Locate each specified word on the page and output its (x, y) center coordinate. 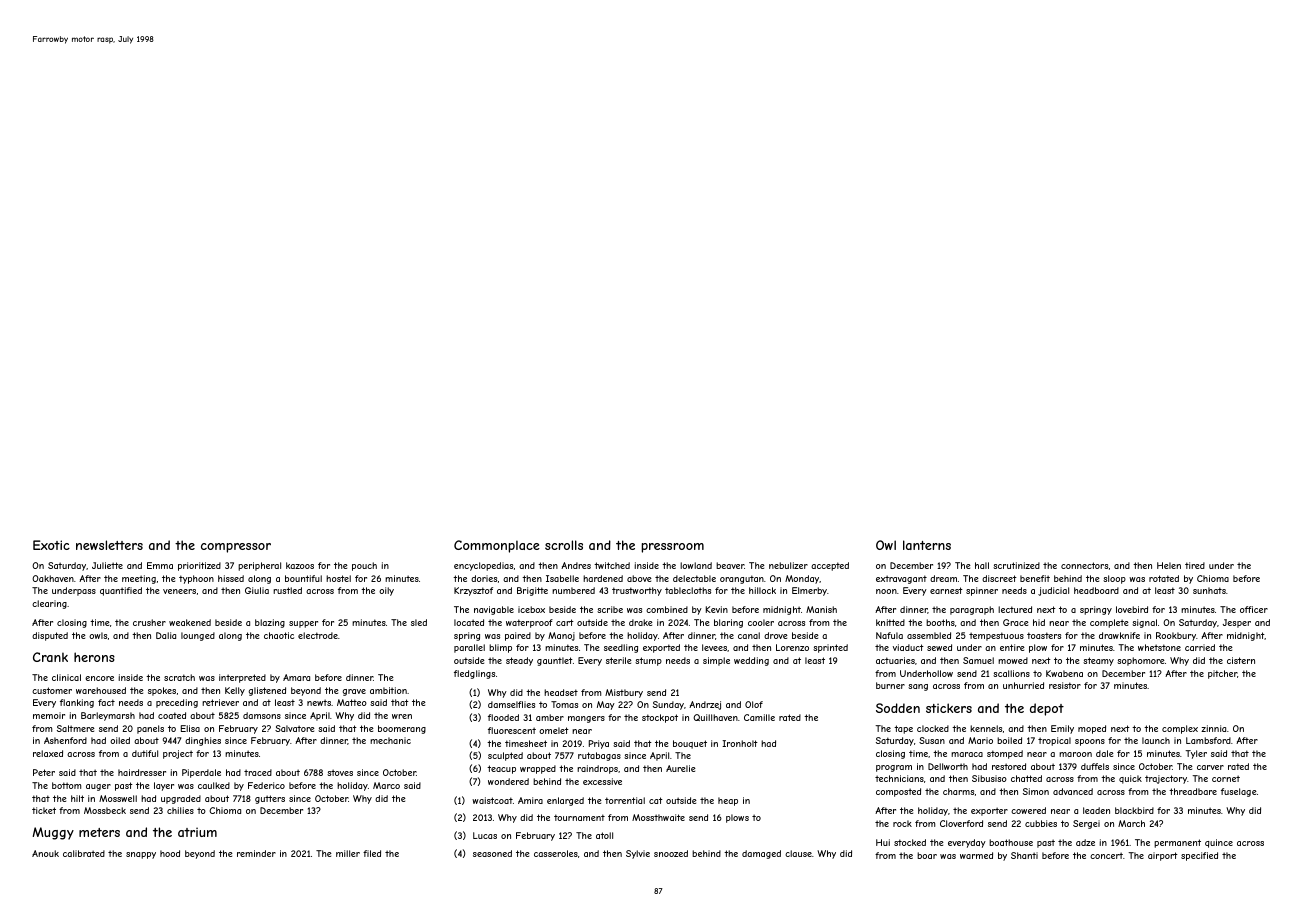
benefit (1035, 578)
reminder (256, 853)
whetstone (1159, 647)
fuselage (1239, 792)
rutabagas (599, 756)
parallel (469, 648)
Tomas (564, 704)
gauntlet (555, 661)
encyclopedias (483, 566)
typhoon (196, 579)
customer (52, 690)
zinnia (1213, 728)
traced (258, 772)
